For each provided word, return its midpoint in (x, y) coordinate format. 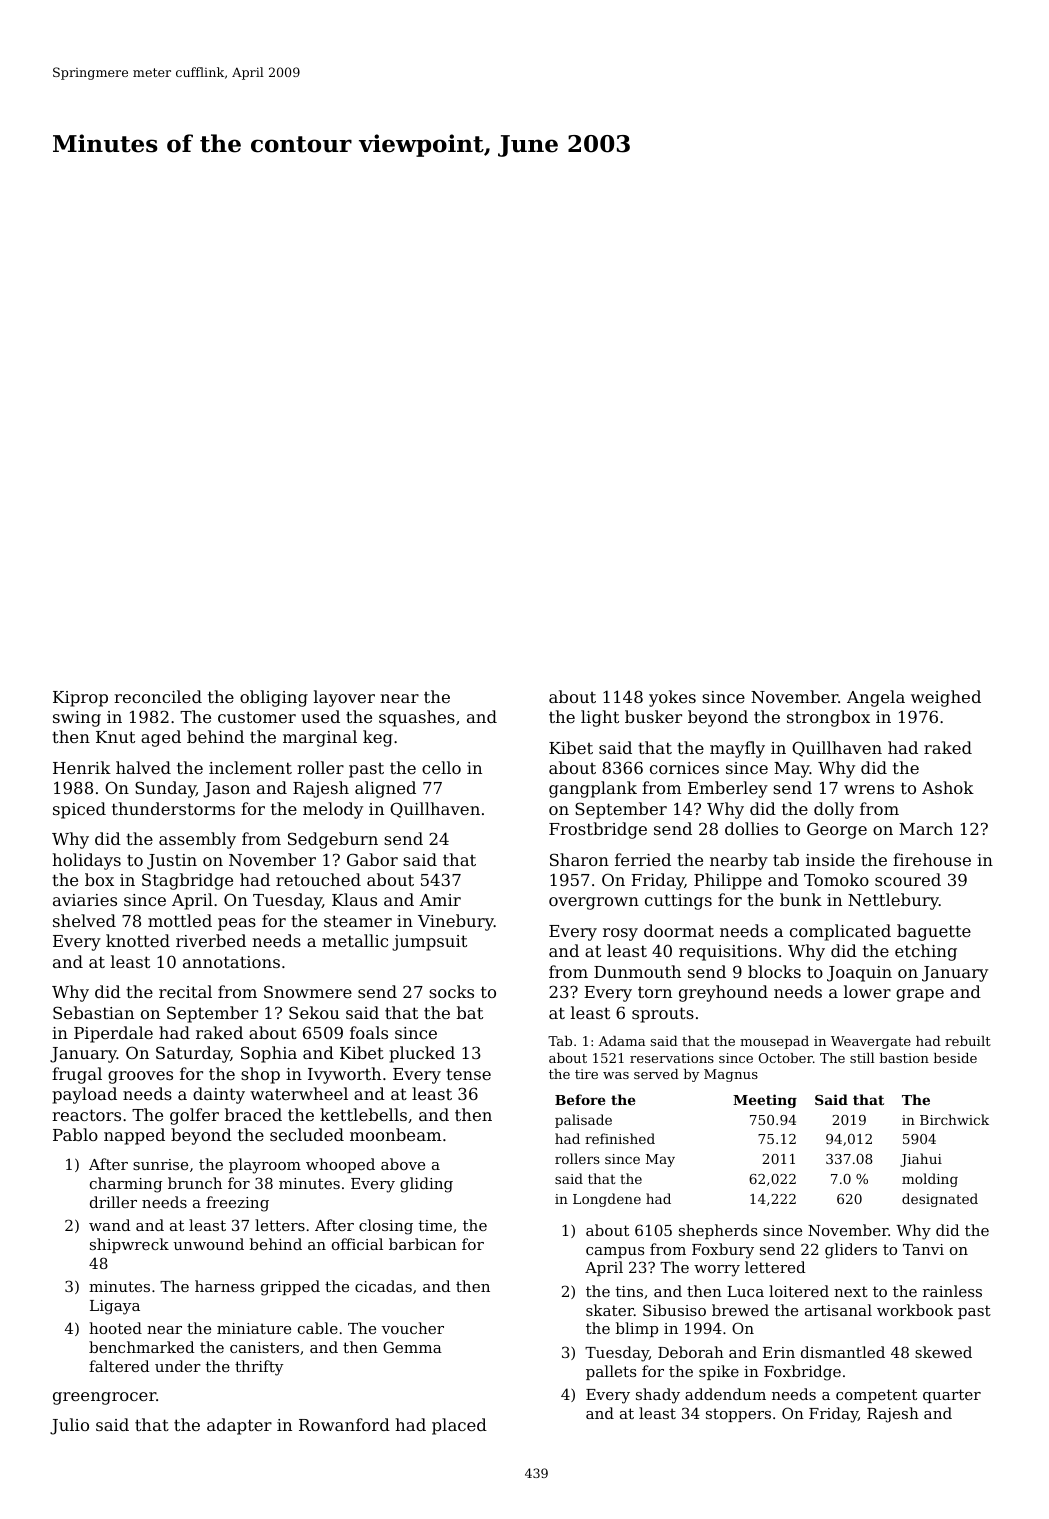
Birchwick (954, 1119)
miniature (254, 1328)
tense (468, 1074)
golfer (194, 1116)
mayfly (737, 749)
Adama (622, 1041)
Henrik (82, 767)
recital (185, 991)
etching (926, 952)
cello (441, 767)
